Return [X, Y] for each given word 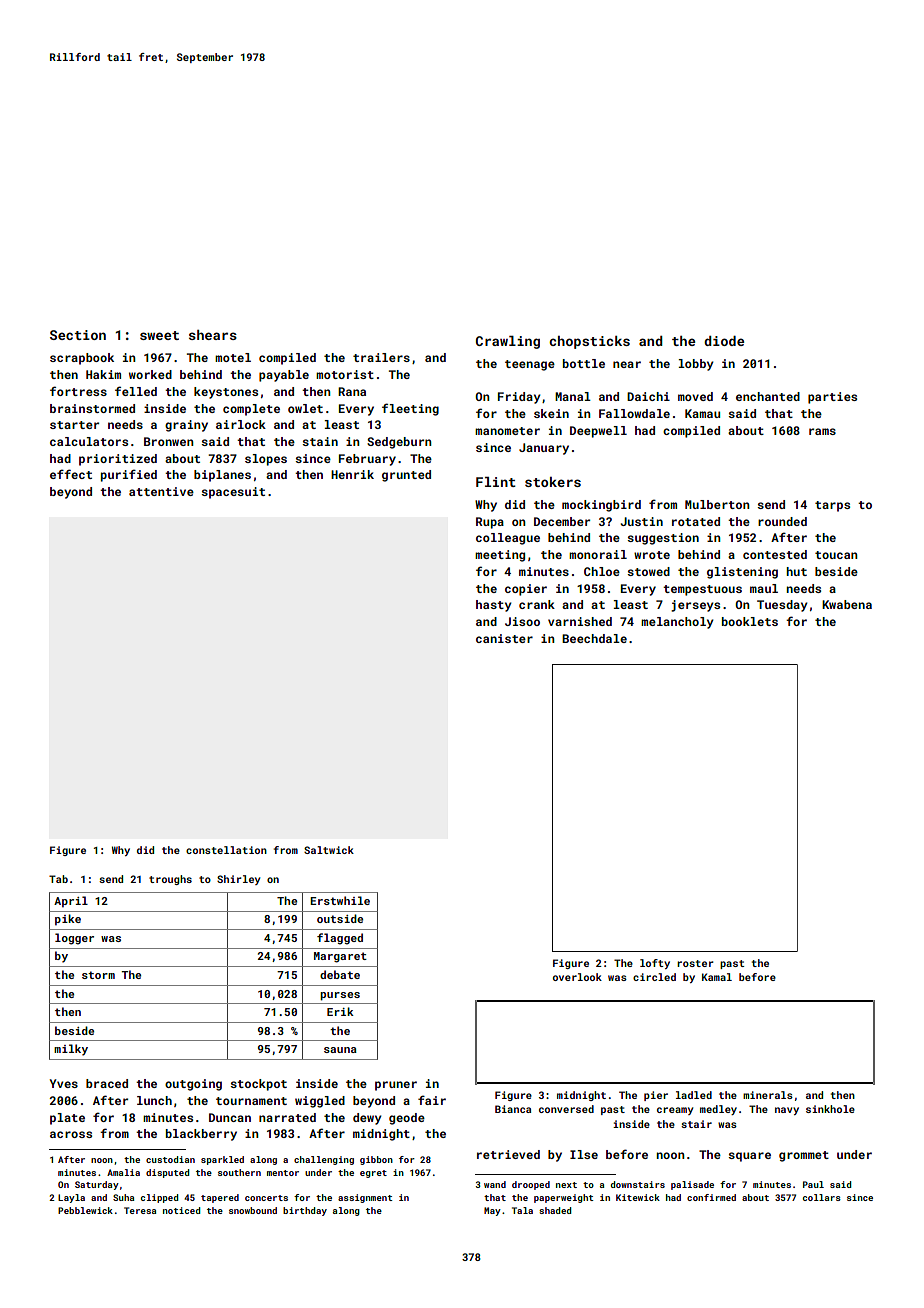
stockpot [258, 1085]
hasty [494, 606]
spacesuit [233, 493]
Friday [519, 398]
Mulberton [717, 504]
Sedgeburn [399, 443]
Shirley [238, 880]
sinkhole [830, 1109]
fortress [78, 391]
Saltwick [329, 850]
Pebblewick [85, 1210]
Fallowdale [634, 413]
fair [432, 1100]
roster [695, 963]
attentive [161, 491]
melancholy [677, 623]
